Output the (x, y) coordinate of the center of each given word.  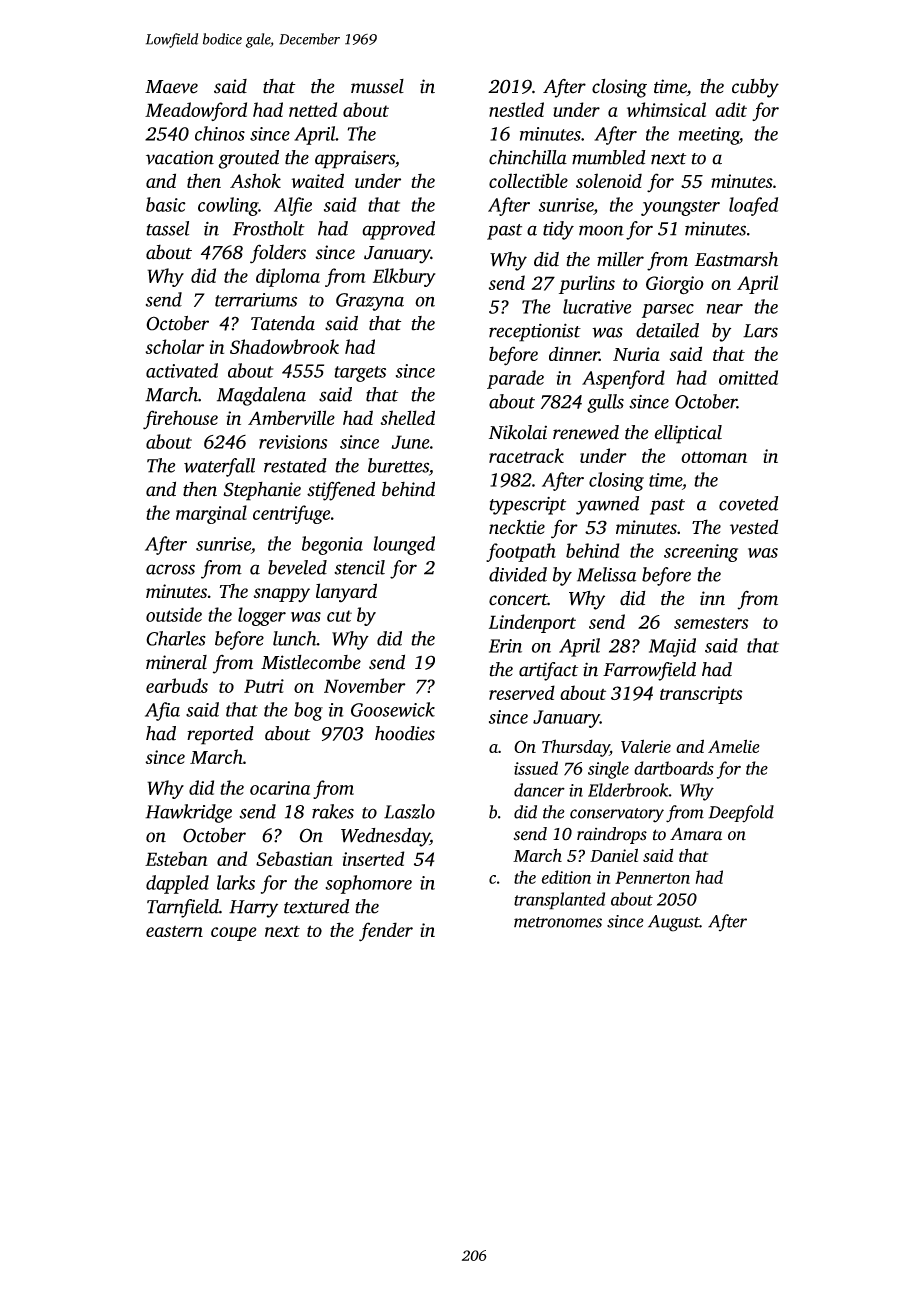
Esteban (176, 858)
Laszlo (409, 811)
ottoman (714, 457)
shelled (407, 417)
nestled (516, 109)
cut (339, 616)
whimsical (666, 109)
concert (518, 600)
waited (317, 180)
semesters (711, 623)
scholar (174, 346)
